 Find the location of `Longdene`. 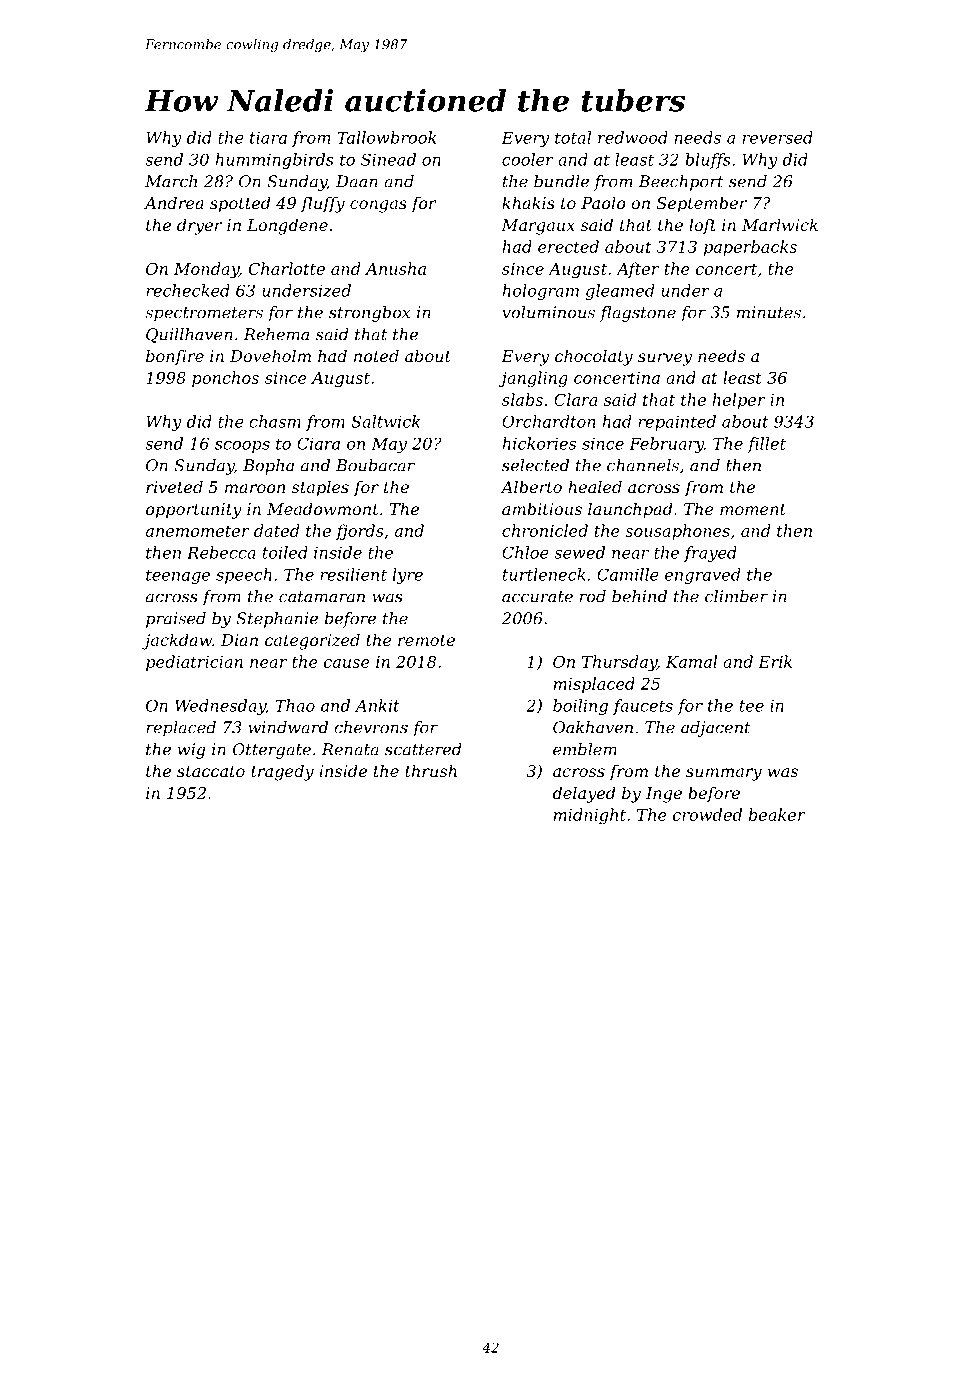

Longdene is located at coordinates (287, 226).
